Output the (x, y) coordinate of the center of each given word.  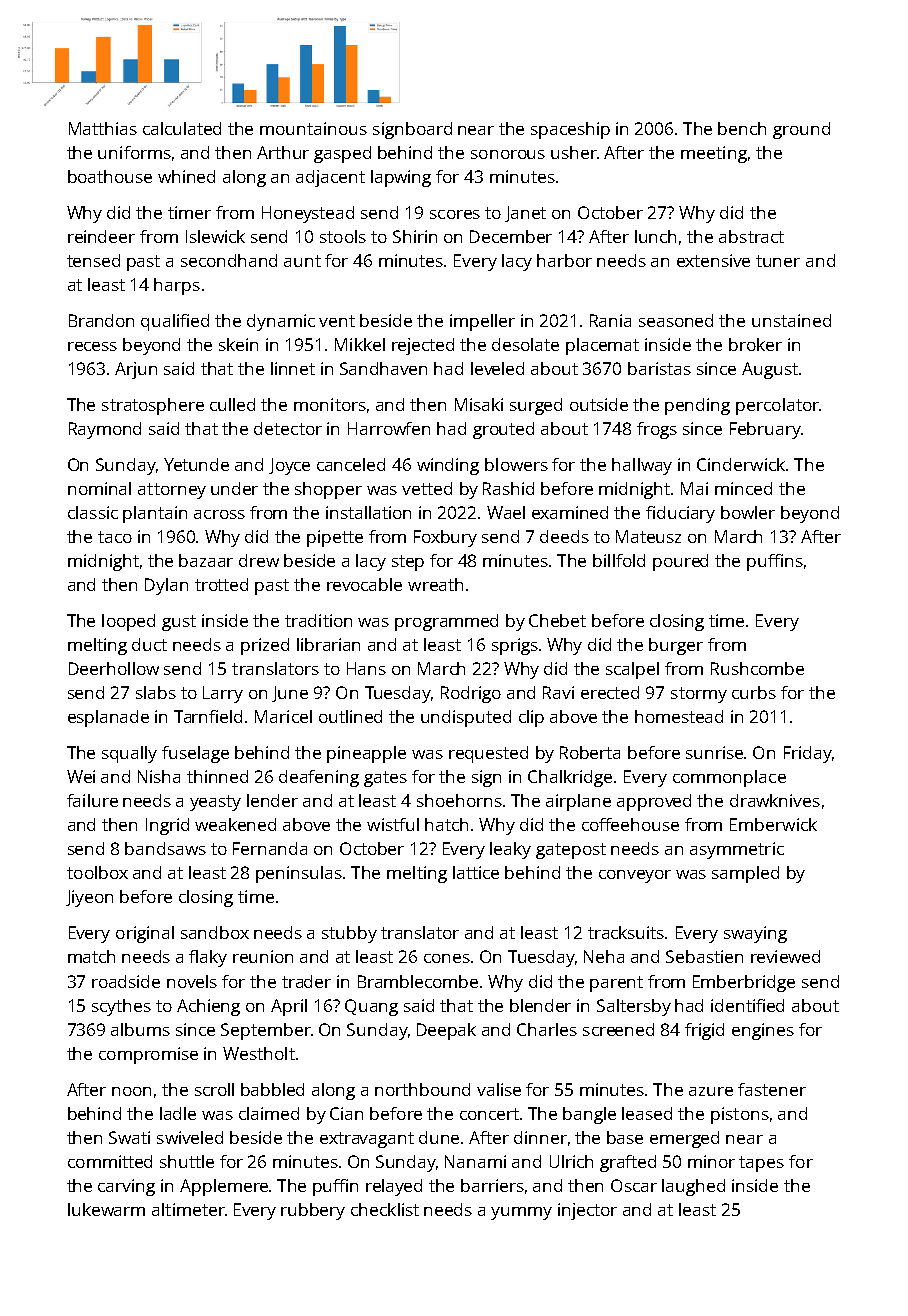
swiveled (190, 1137)
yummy (521, 1213)
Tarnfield (208, 716)
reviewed (785, 956)
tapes (761, 1164)
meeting (714, 154)
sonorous (508, 154)
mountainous (313, 128)
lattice (476, 872)
